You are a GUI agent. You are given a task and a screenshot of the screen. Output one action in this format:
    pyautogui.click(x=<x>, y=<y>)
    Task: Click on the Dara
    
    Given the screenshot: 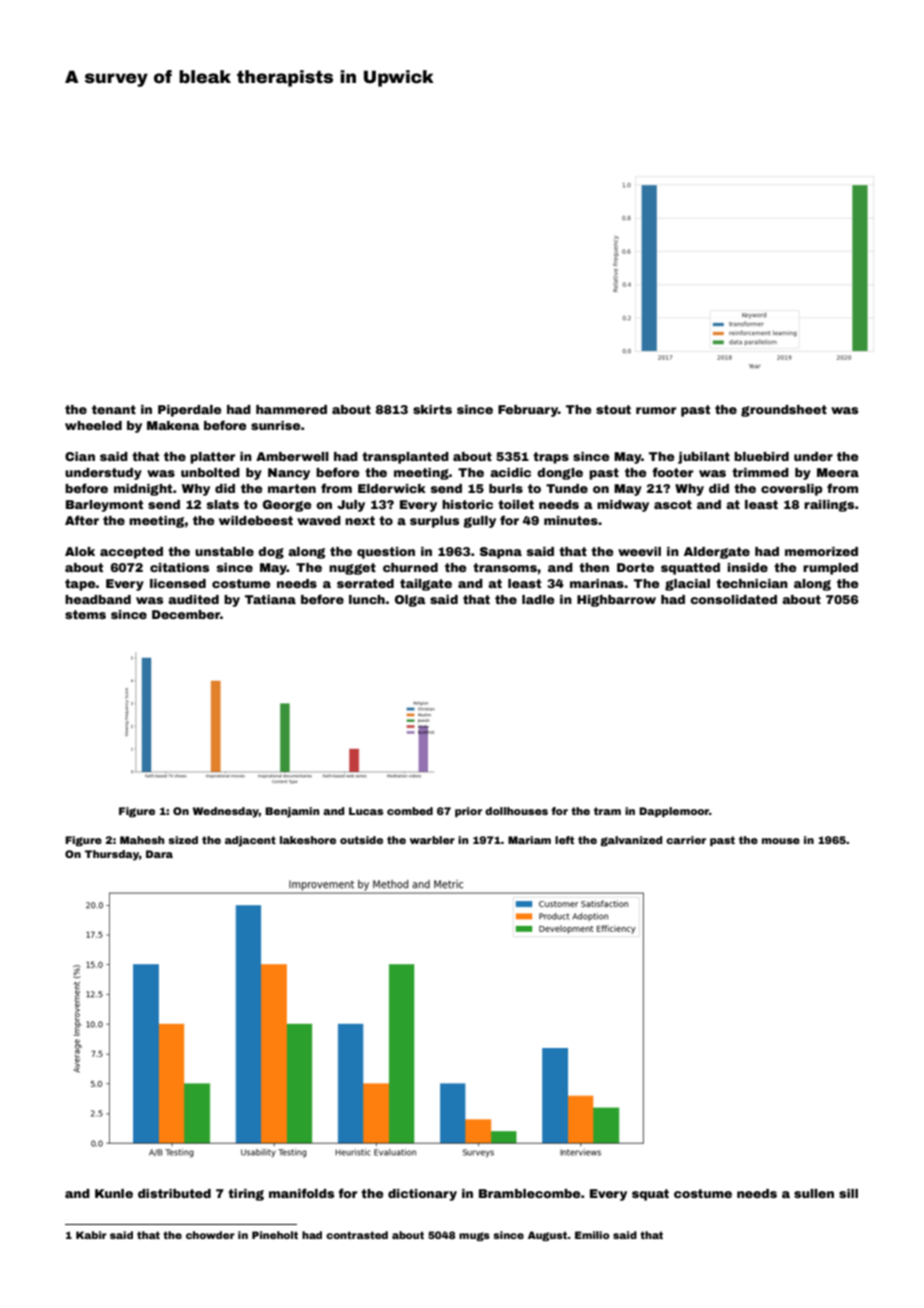 What is the action you would take?
    pyautogui.click(x=159, y=854)
